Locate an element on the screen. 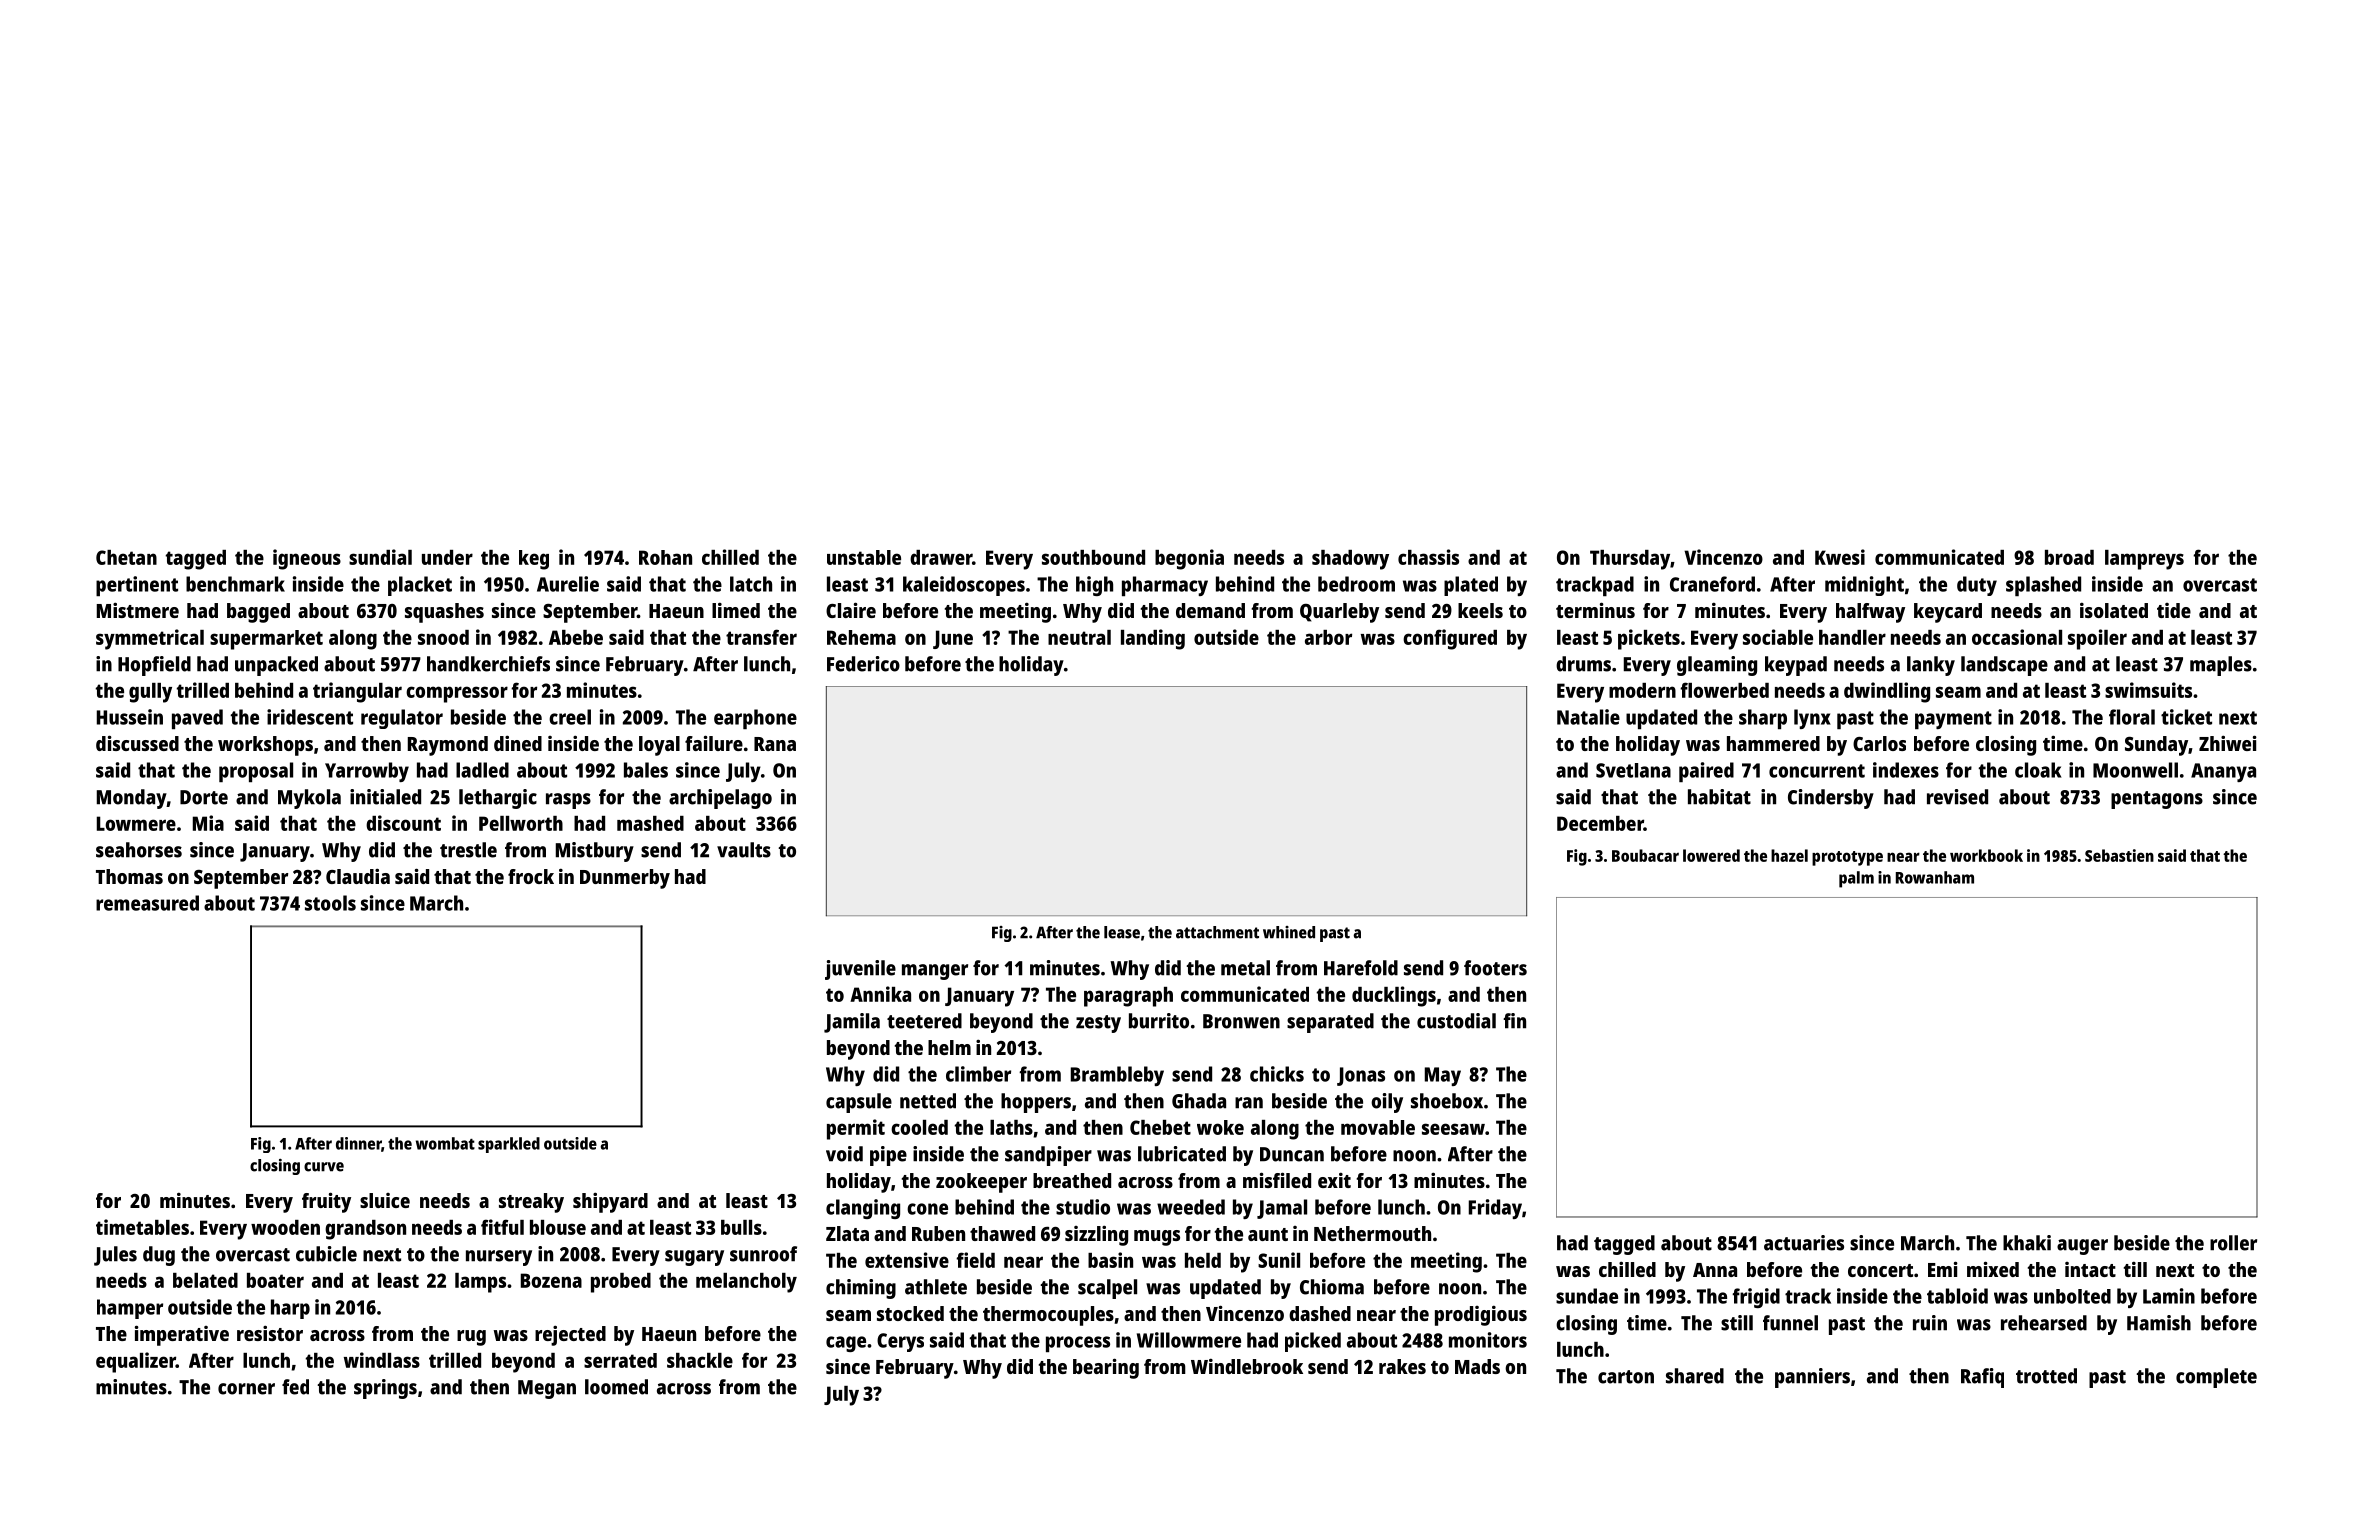 Image resolution: width=2353 pixels, height=1522 pixels. juvenile is located at coordinates (860, 970).
